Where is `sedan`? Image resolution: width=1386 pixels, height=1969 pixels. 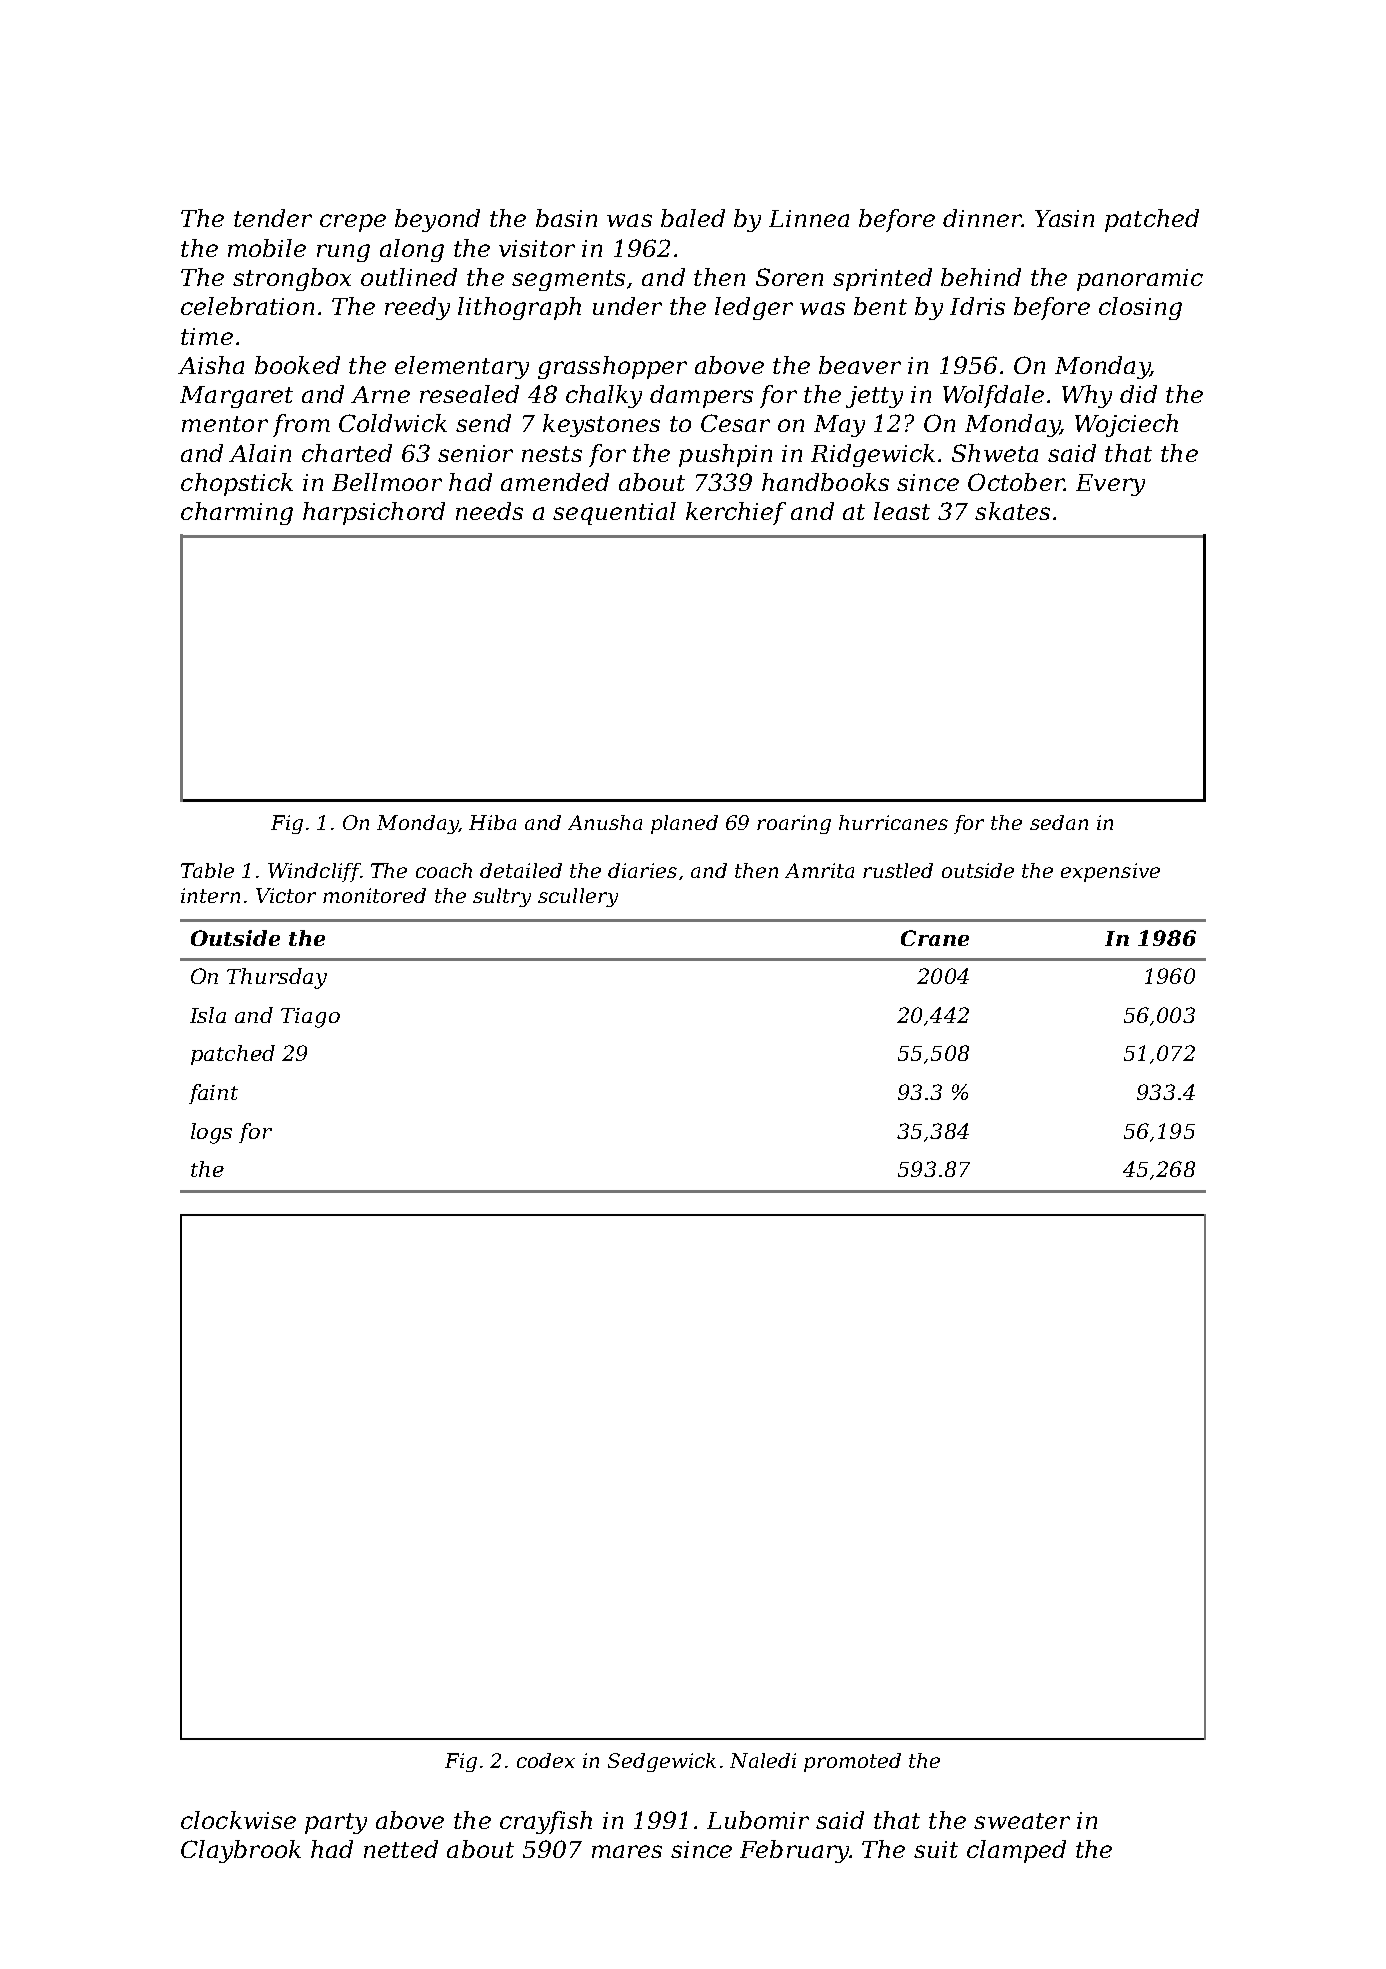 sedan is located at coordinates (1059, 822).
